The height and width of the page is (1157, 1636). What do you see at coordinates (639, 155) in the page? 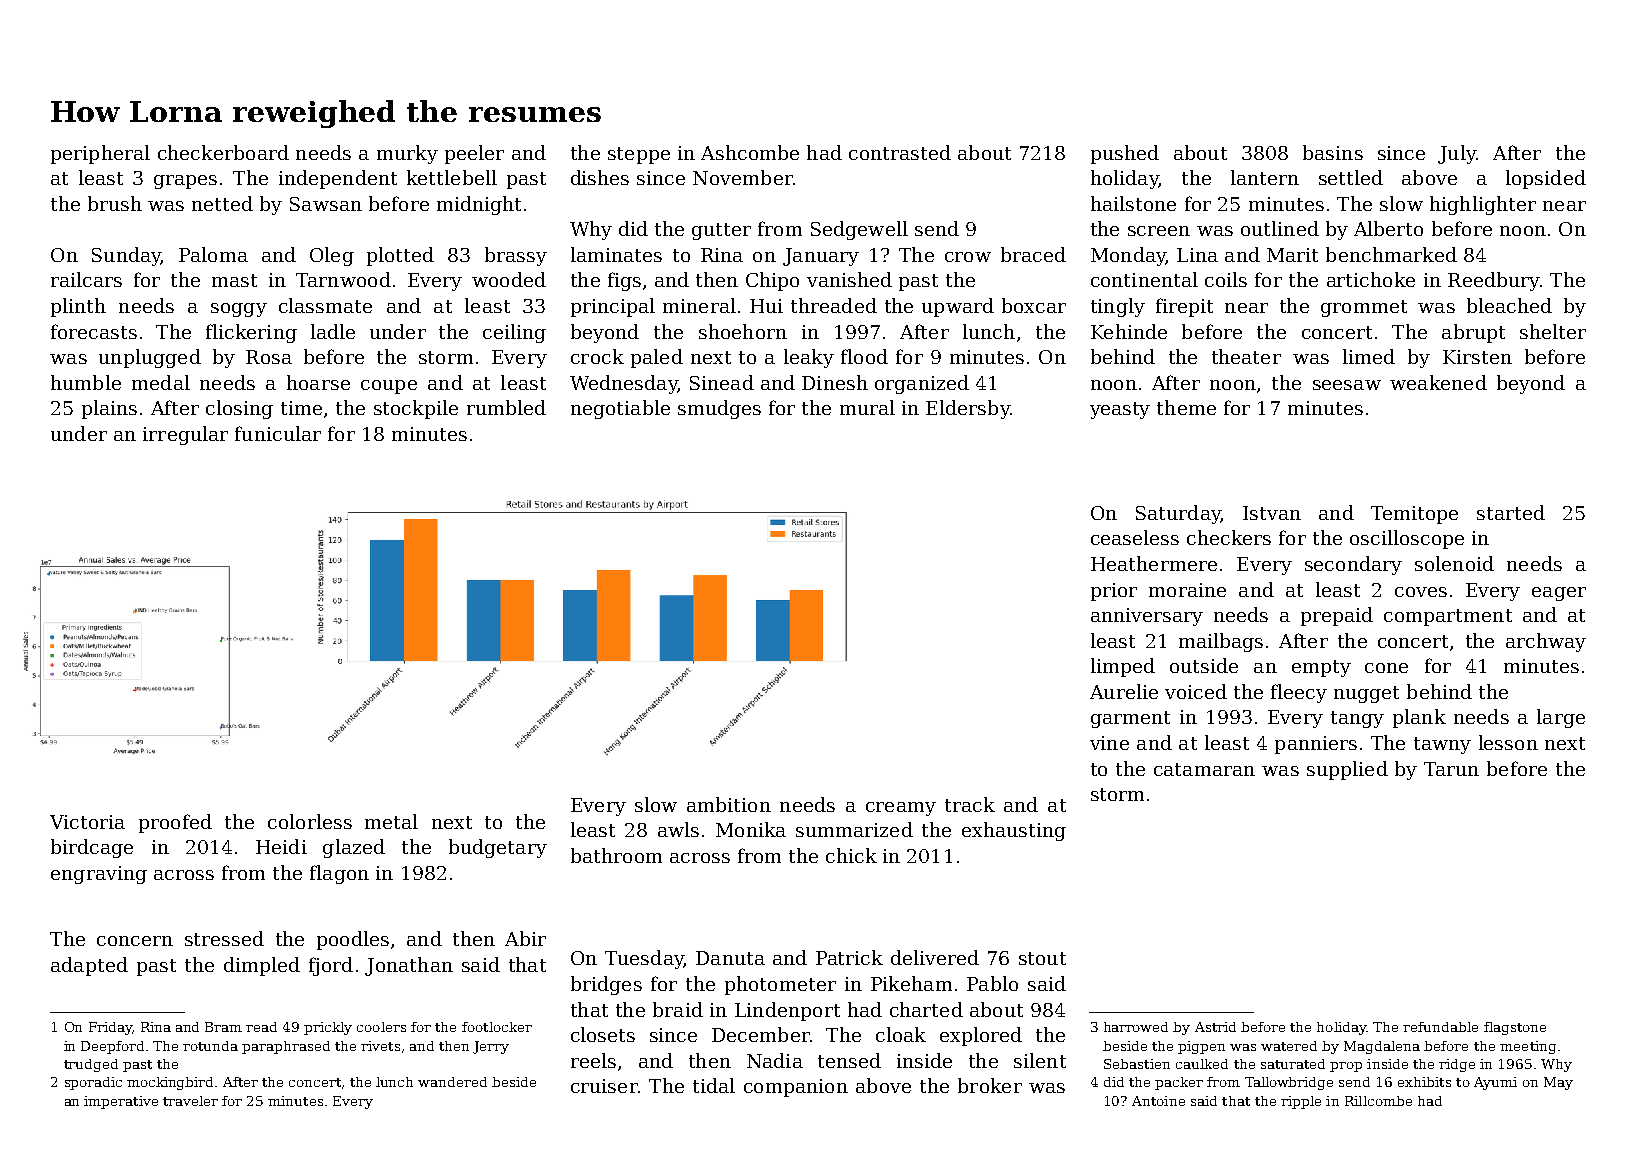
I see `steppe` at bounding box center [639, 155].
